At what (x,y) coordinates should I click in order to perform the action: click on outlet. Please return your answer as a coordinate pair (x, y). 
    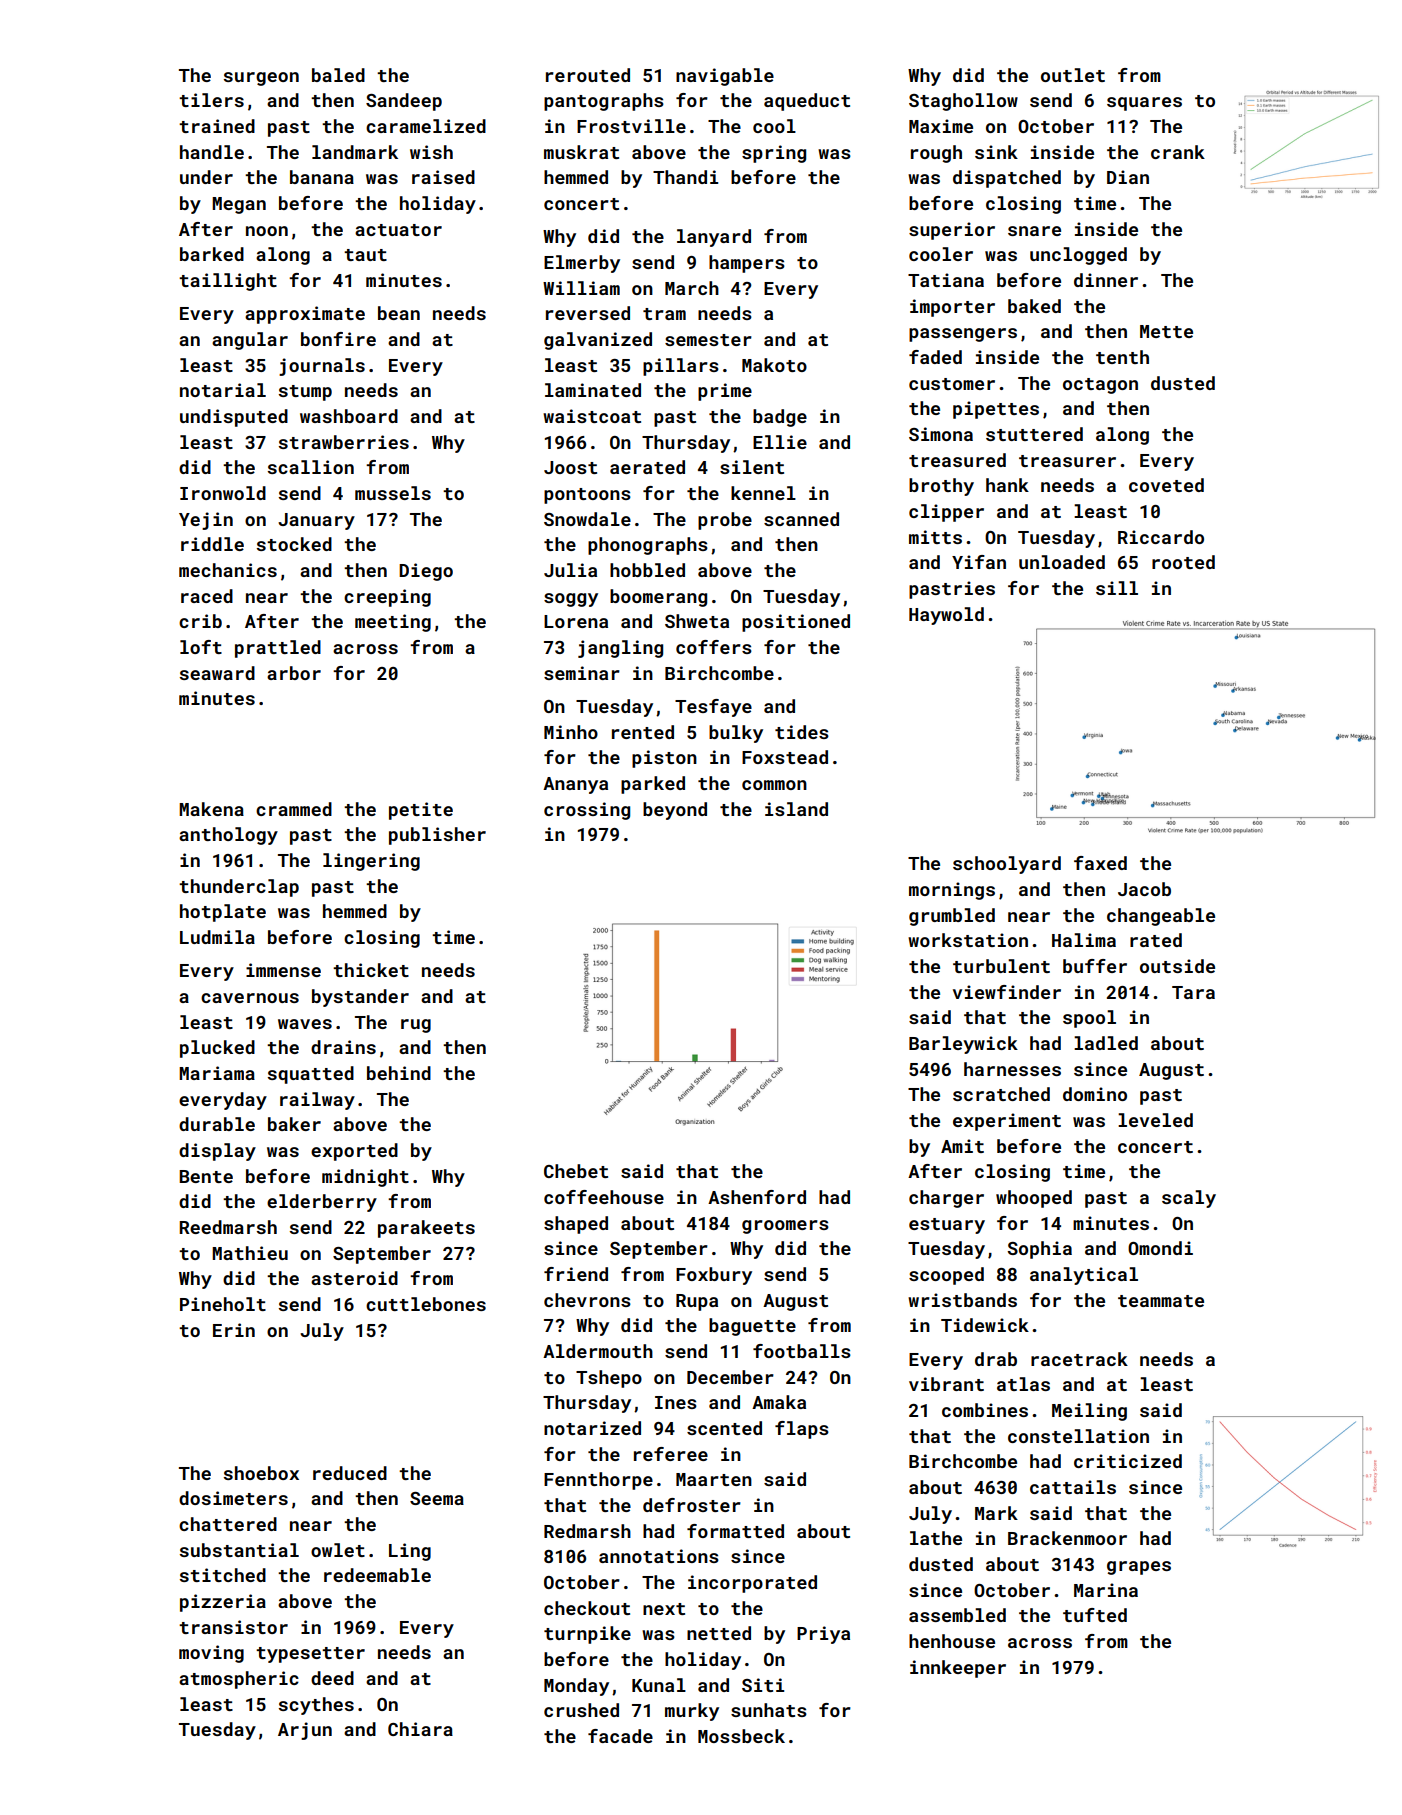
    Looking at the image, I should click on (1073, 75).
